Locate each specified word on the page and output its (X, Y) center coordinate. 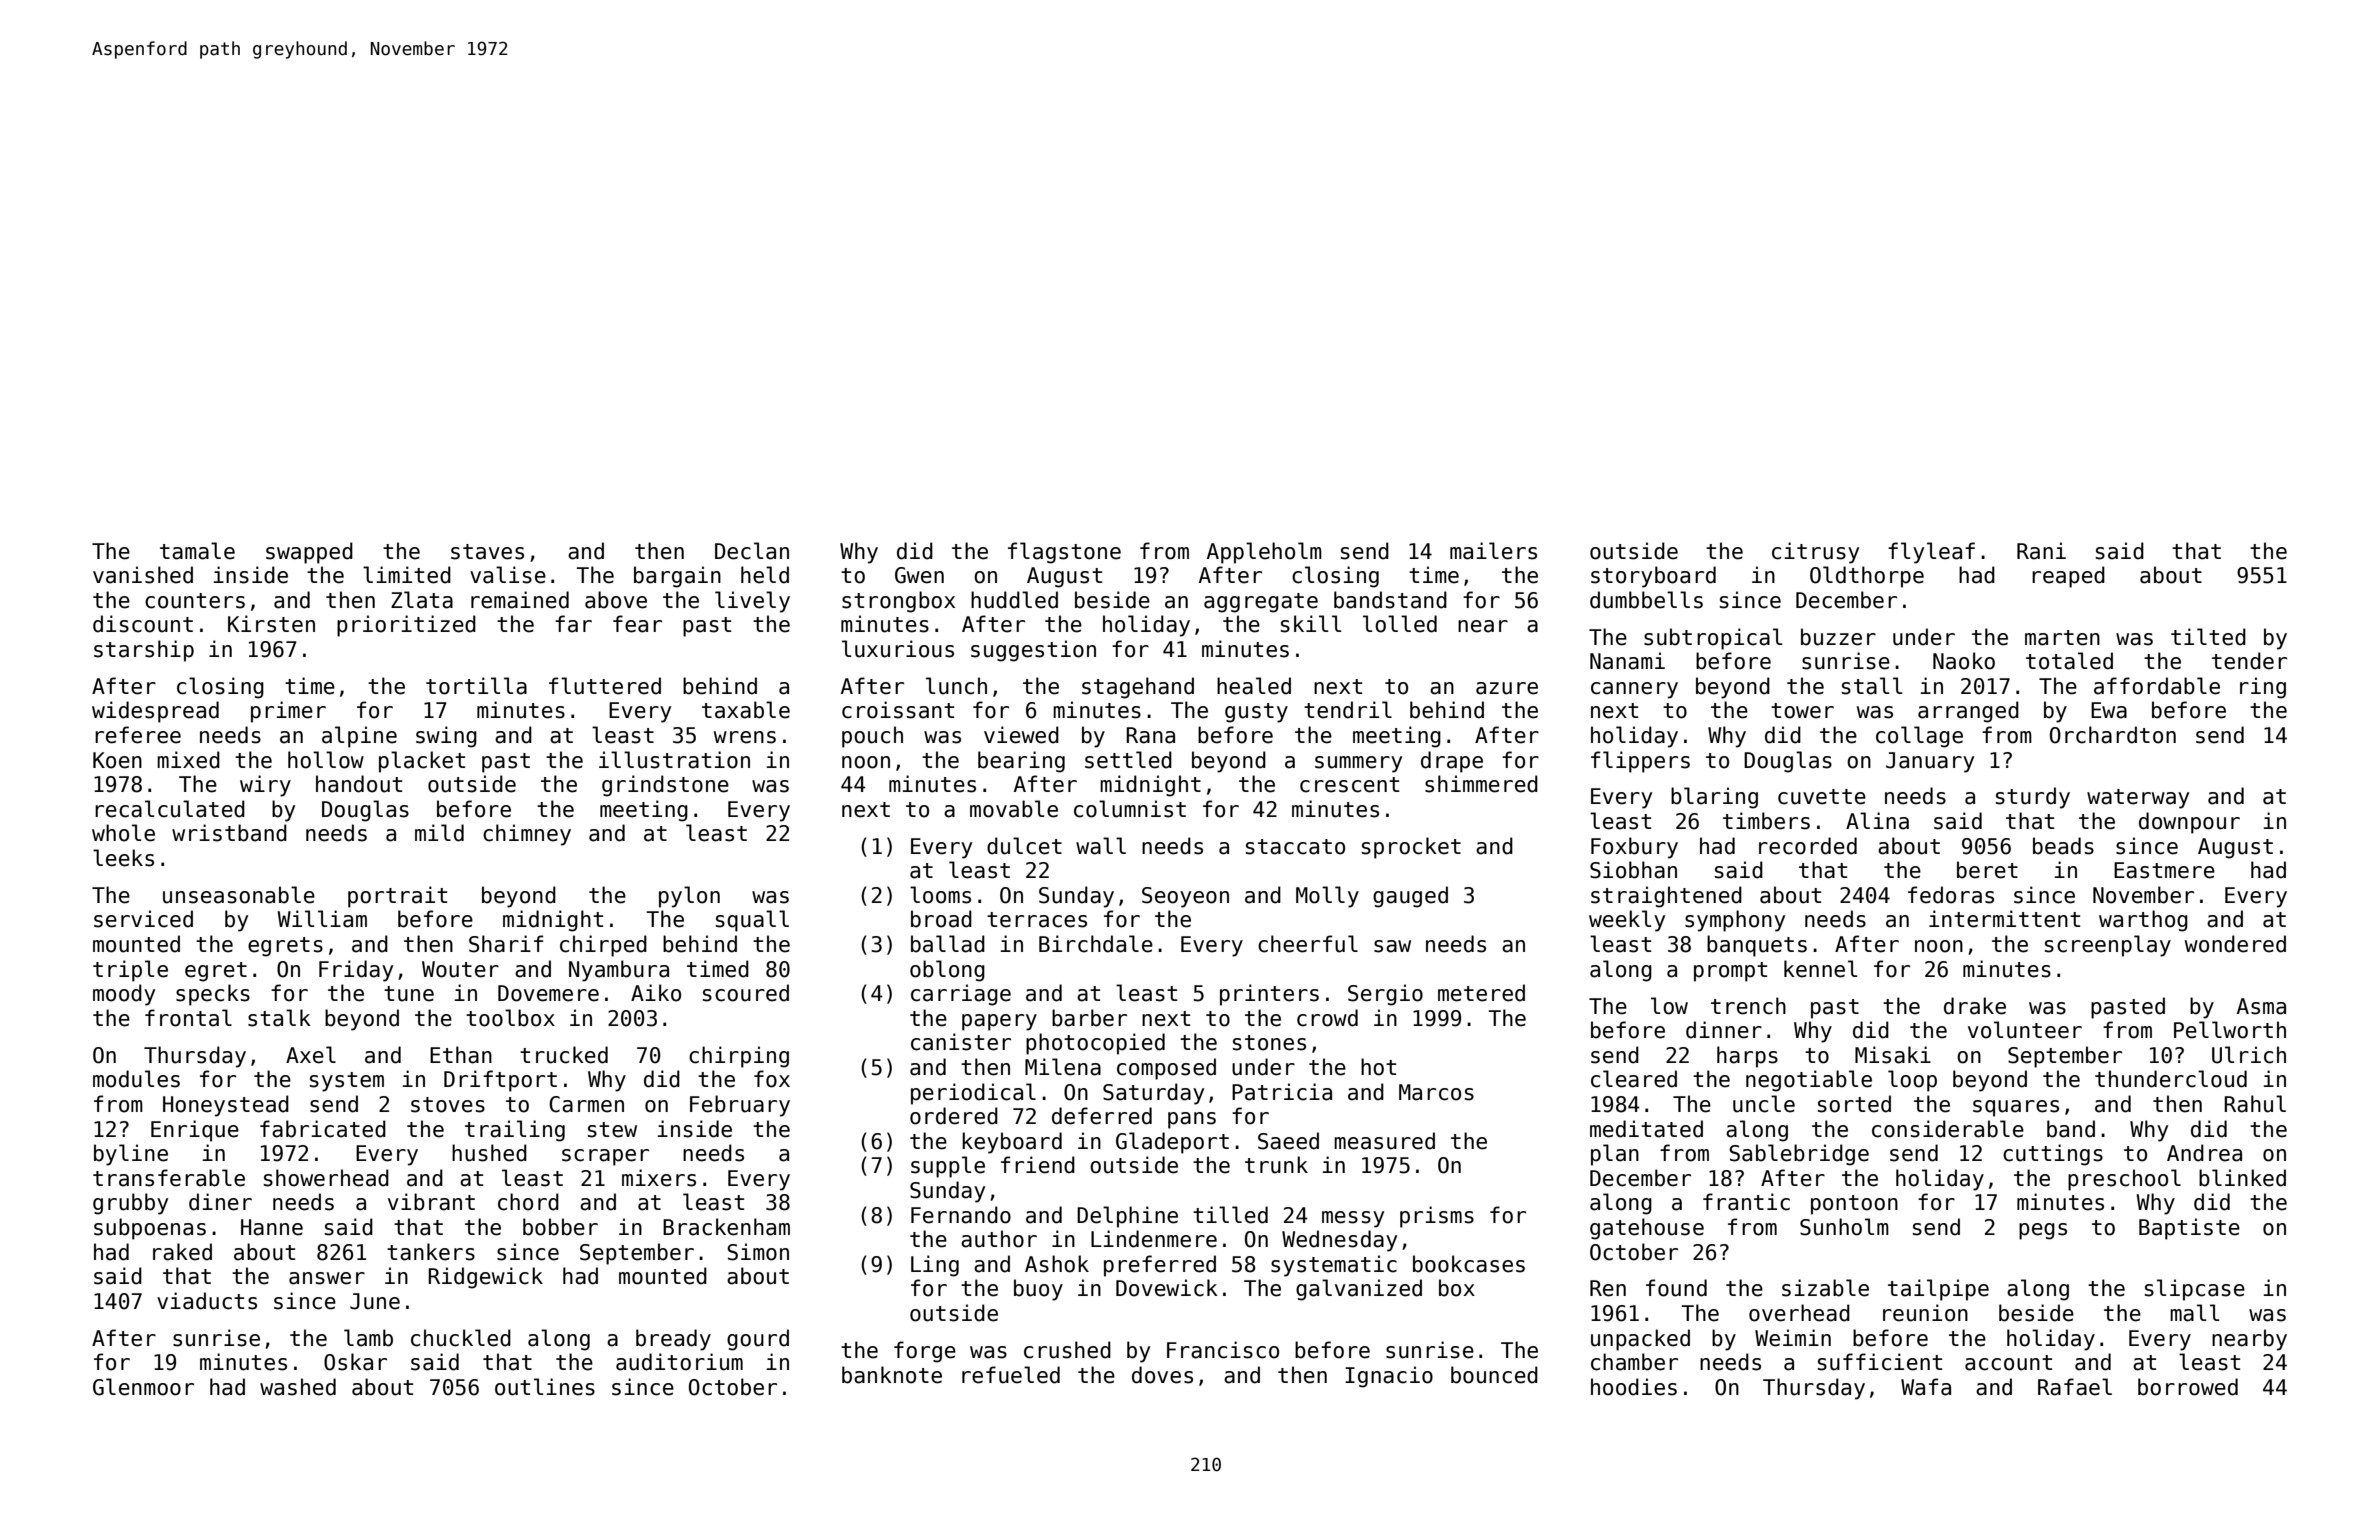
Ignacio (1389, 1377)
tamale (197, 551)
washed (298, 1387)
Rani (2041, 551)
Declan (752, 551)
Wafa (1926, 1387)
